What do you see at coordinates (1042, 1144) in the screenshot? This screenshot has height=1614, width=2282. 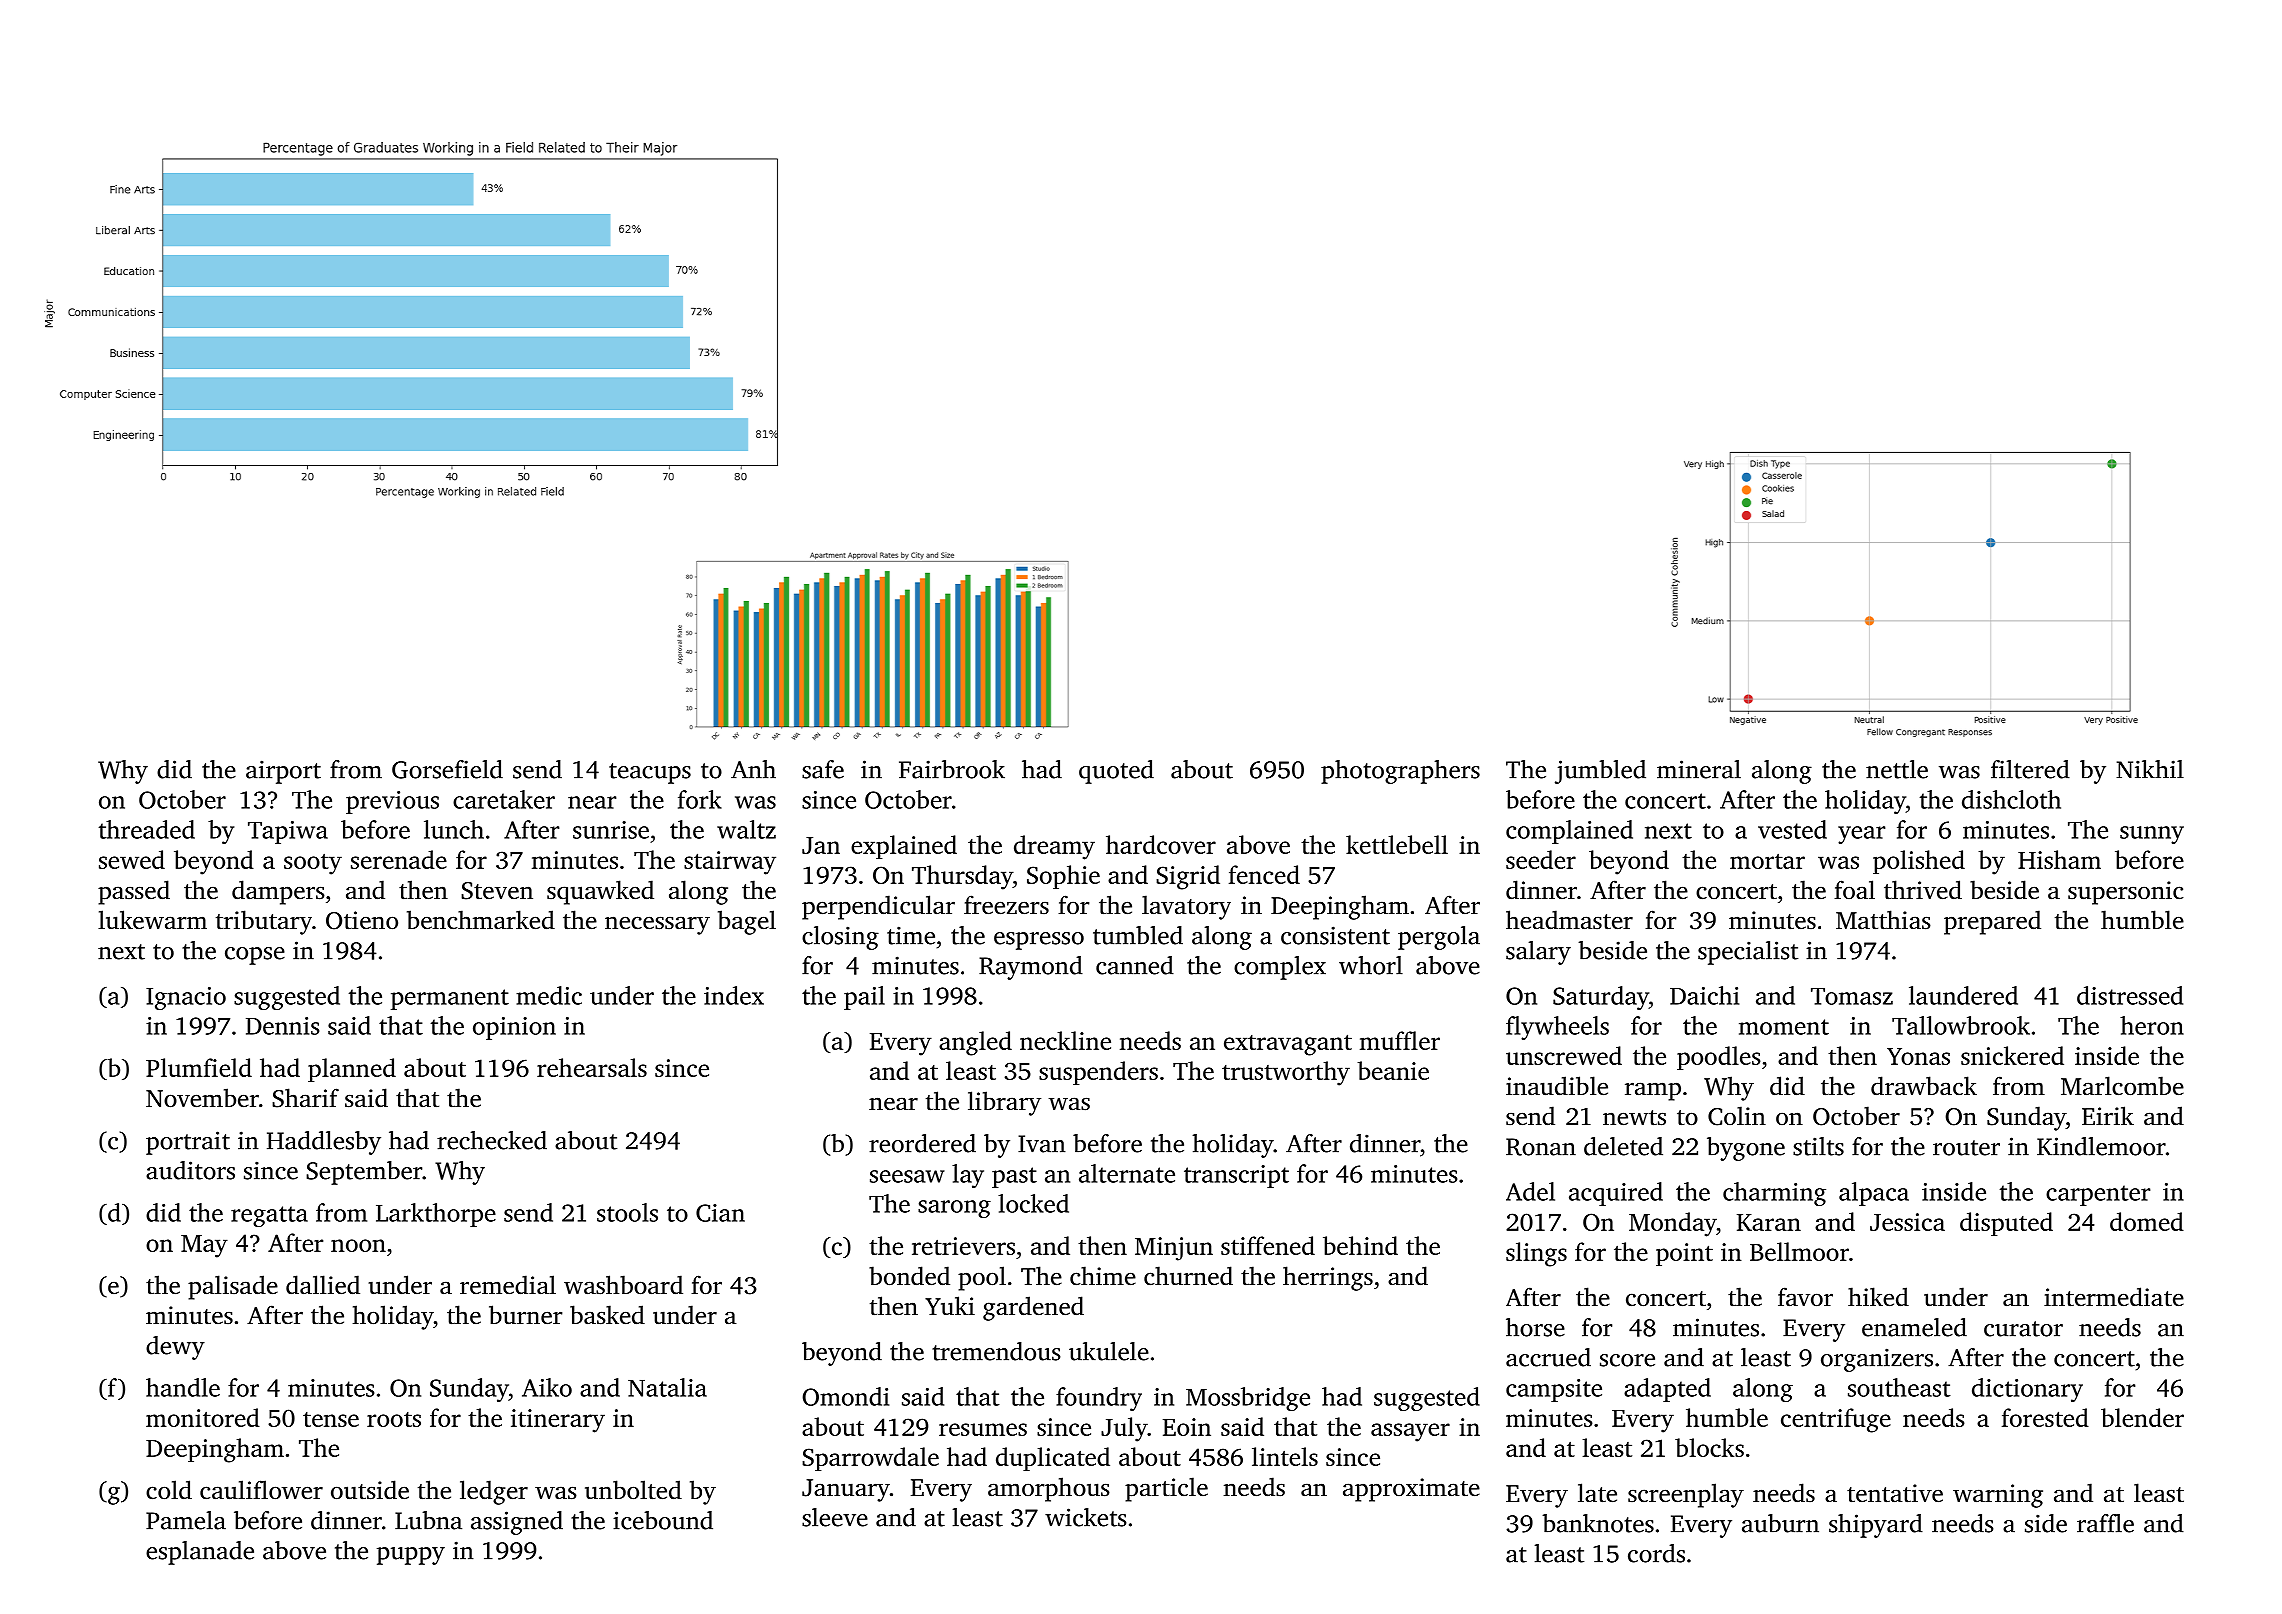 I see `Ivan` at bounding box center [1042, 1144].
